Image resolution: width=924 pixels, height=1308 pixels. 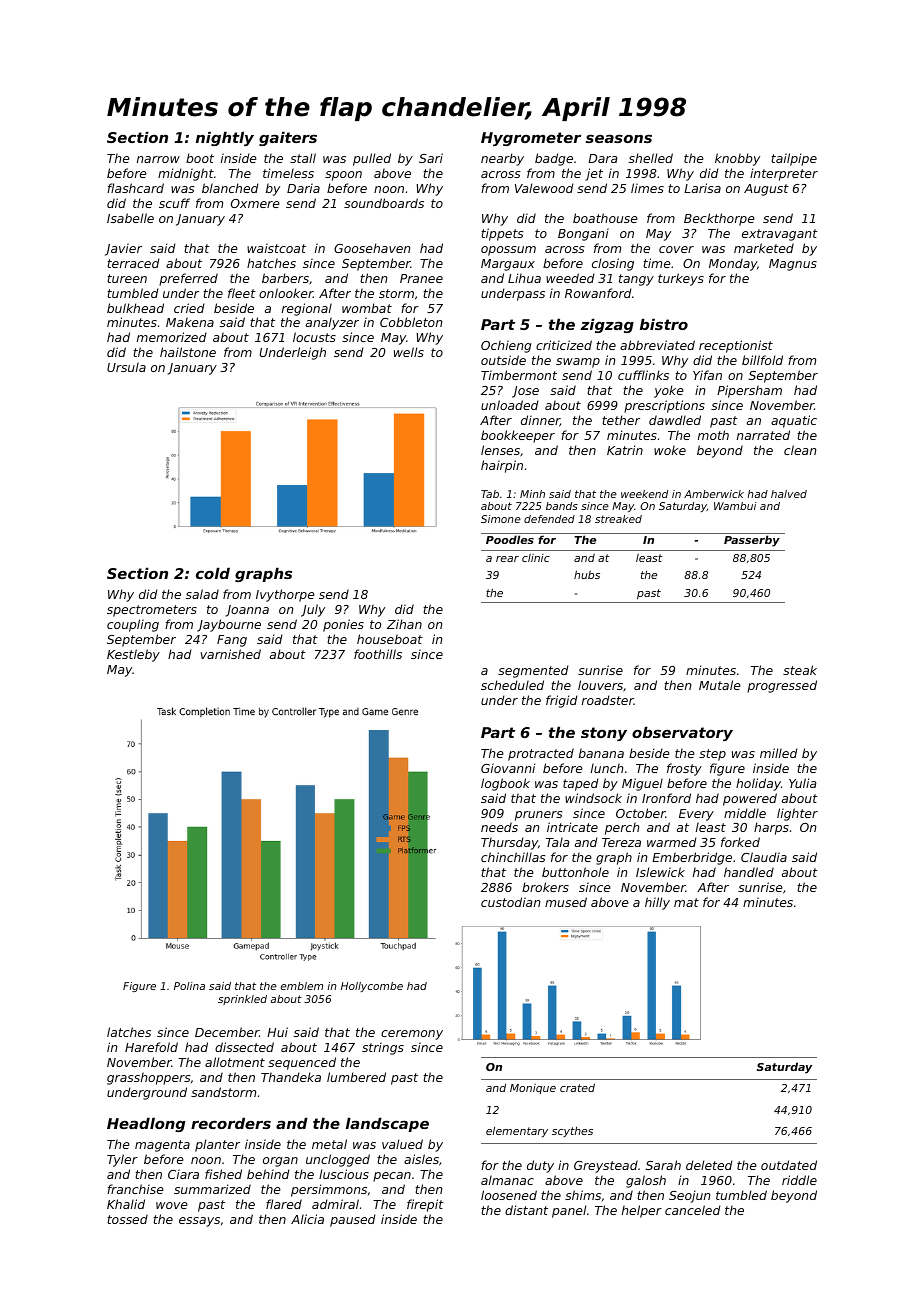 I want to click on varnished, so click(x=231, y=654).
